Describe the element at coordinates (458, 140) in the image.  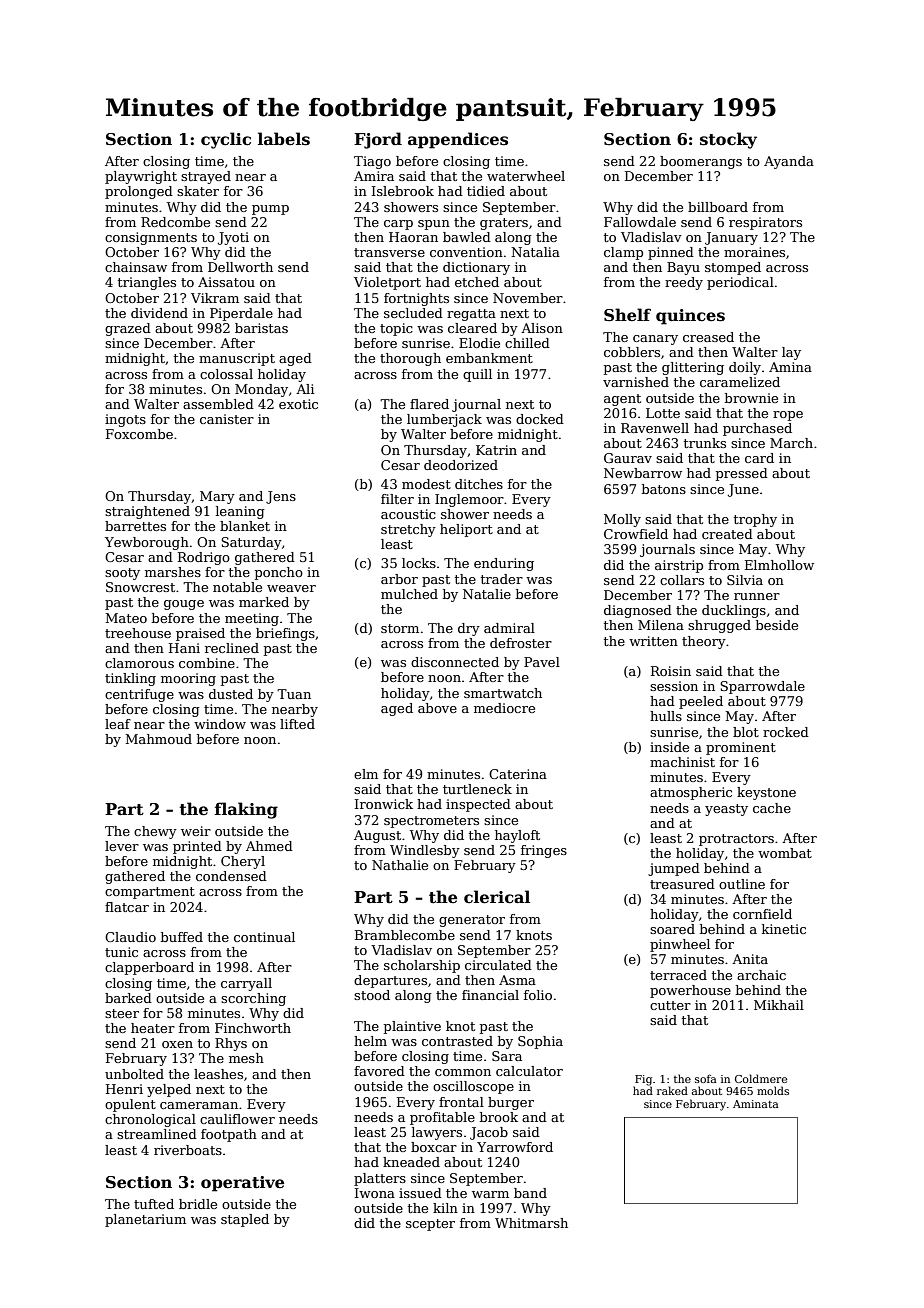
I see `appendices` at that location.
